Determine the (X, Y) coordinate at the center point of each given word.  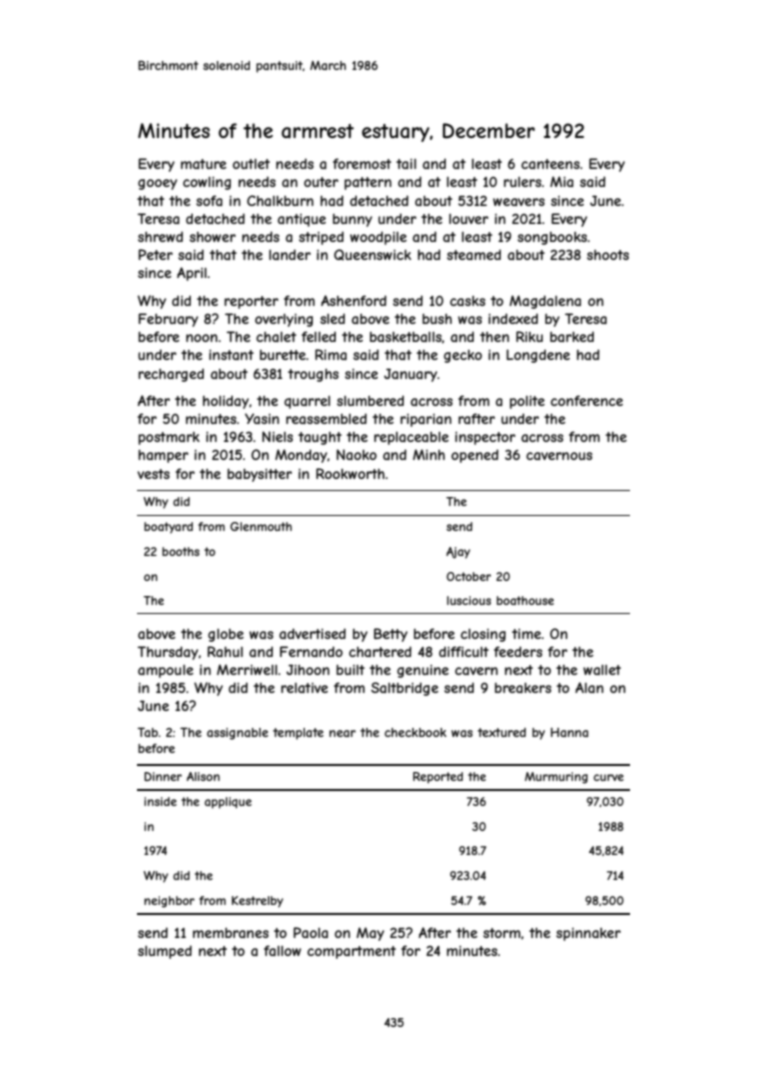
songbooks (552, 238)
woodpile (378, 238)
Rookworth (350, 473)
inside (160, 801)
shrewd (160, 236)
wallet (602, 670)
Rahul (225, 651)
